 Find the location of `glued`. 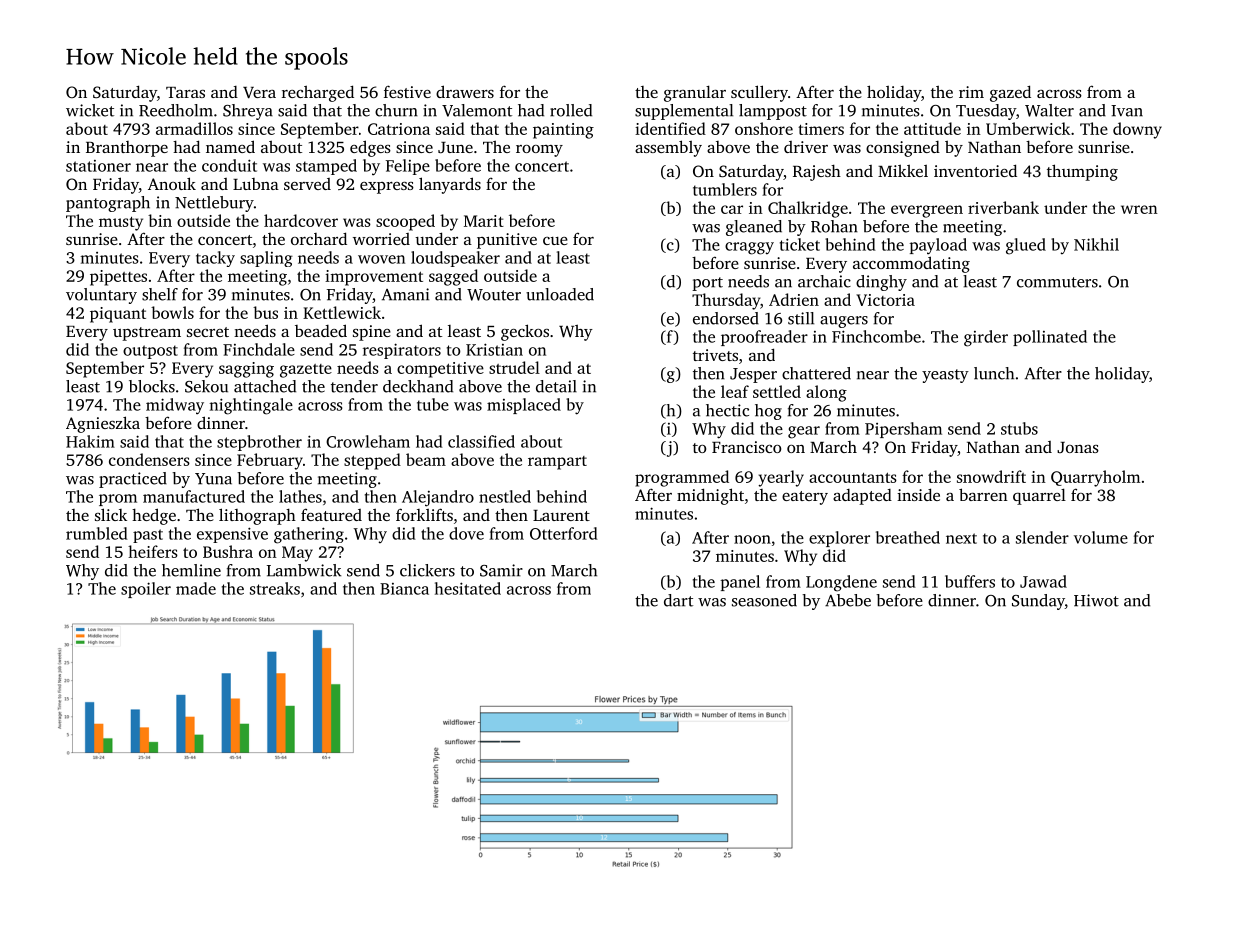

glued is located at coordinates (1026, 246).
